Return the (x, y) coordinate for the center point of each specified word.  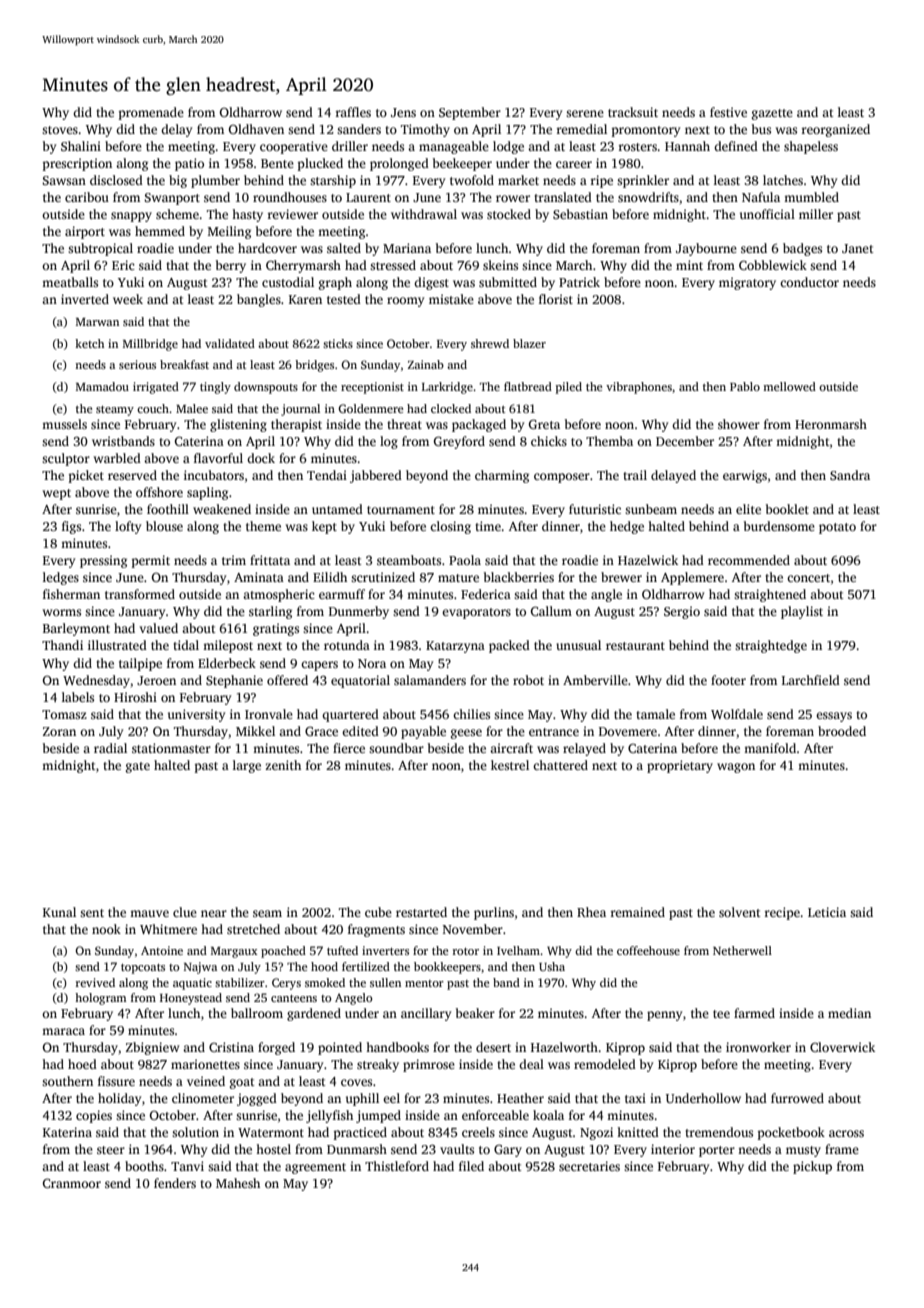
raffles (353, 112)
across (846, 1133)
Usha (552, 966)
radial (110, 748)
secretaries (589, 1166)
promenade (151, 113)
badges (802, 249)
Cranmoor (72, 1183)
